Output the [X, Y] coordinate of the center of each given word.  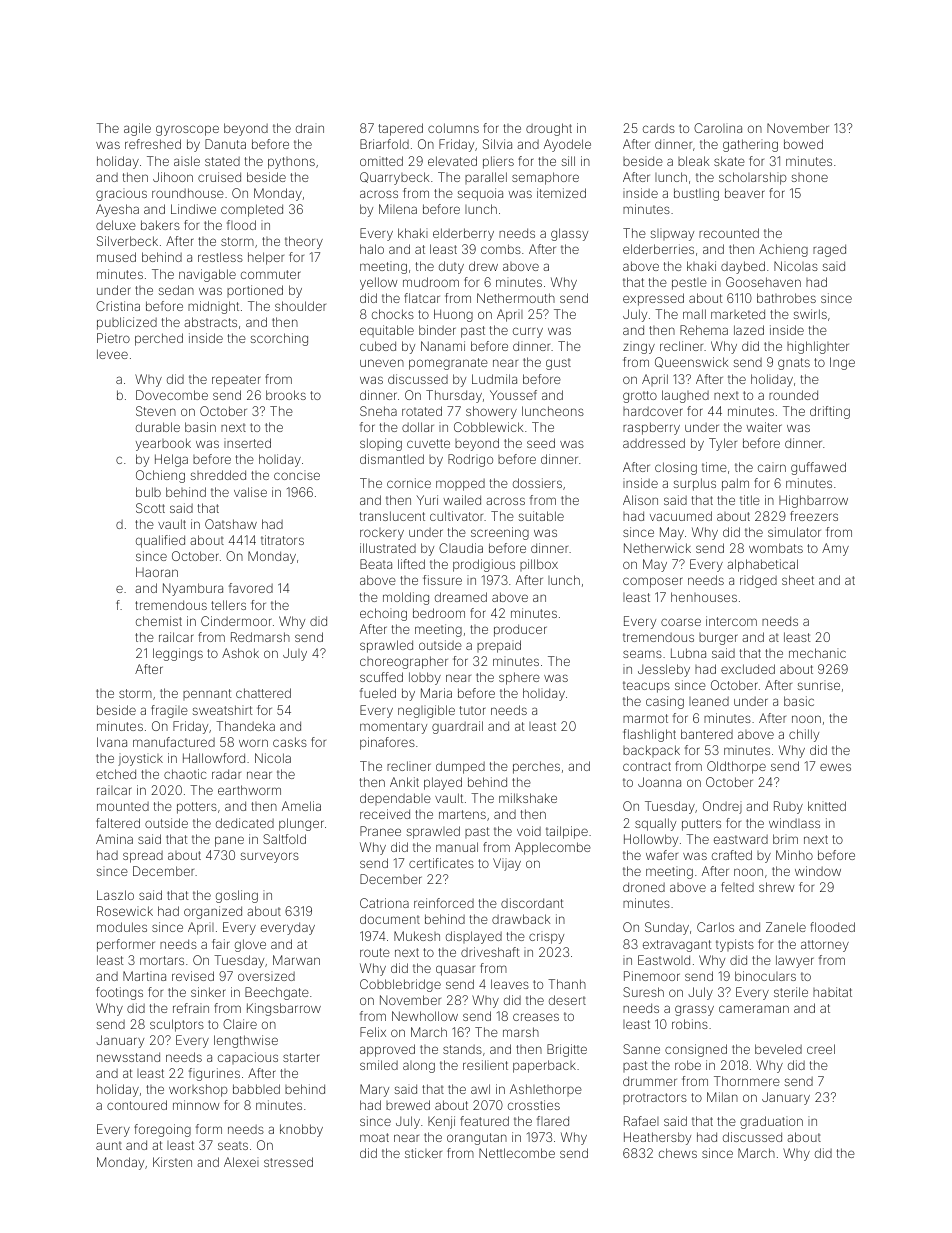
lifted [411, 564]
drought [549, 129]
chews [678, 1153]
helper [266, 258]
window [818, 871]
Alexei [241, 1162]
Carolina [718, 128]
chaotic [185, 774]
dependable [395, 799]
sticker [423, 1153]
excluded [748, 669]
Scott [150, 508]
